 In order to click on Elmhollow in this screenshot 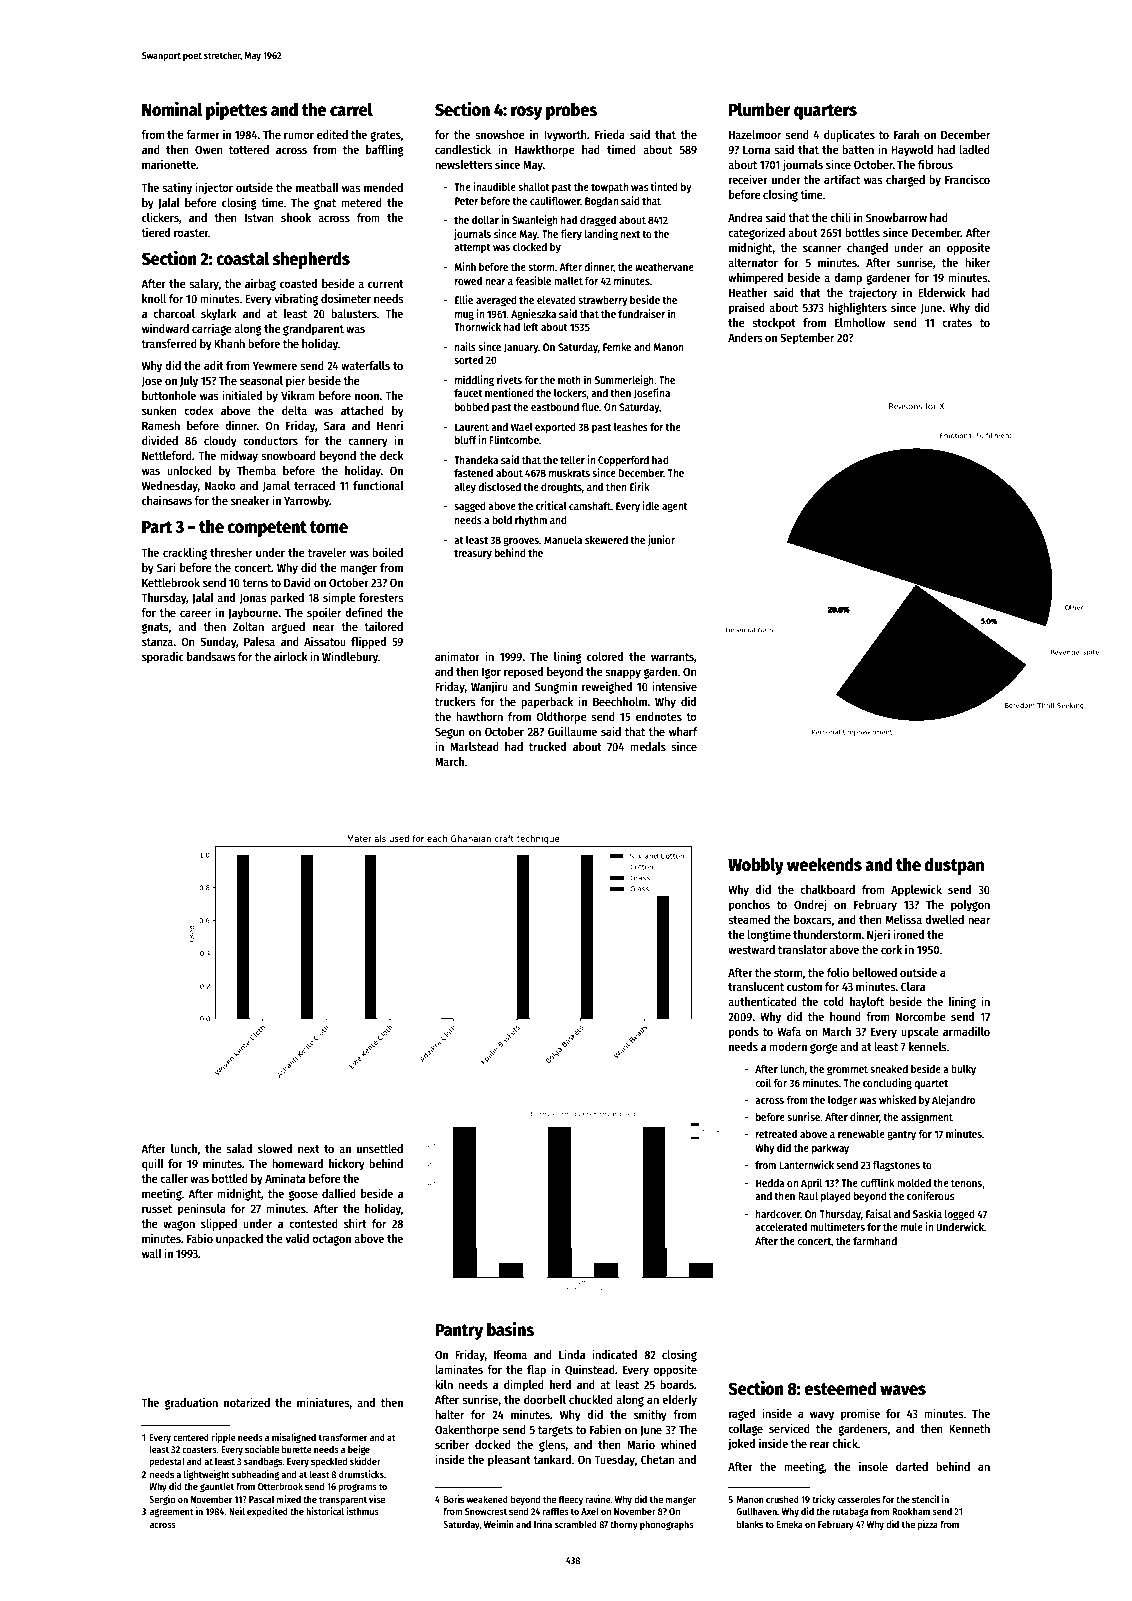, I will do `click(860, 322)`.
